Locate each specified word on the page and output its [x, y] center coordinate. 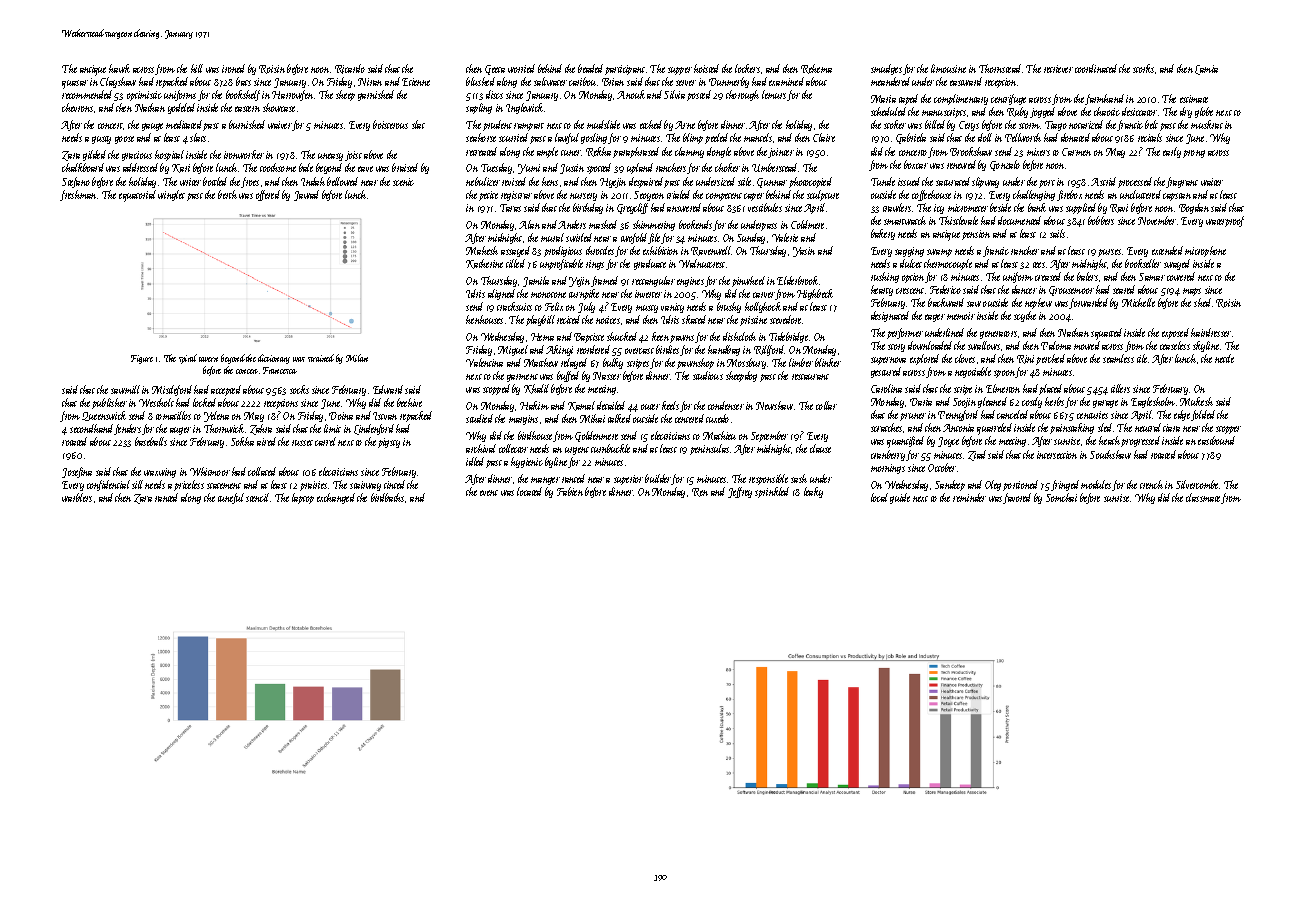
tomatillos [173, 415]
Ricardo [350, 69]
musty [647, 309]
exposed [1175, 333]
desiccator [1139, 111]
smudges [886, 69]
